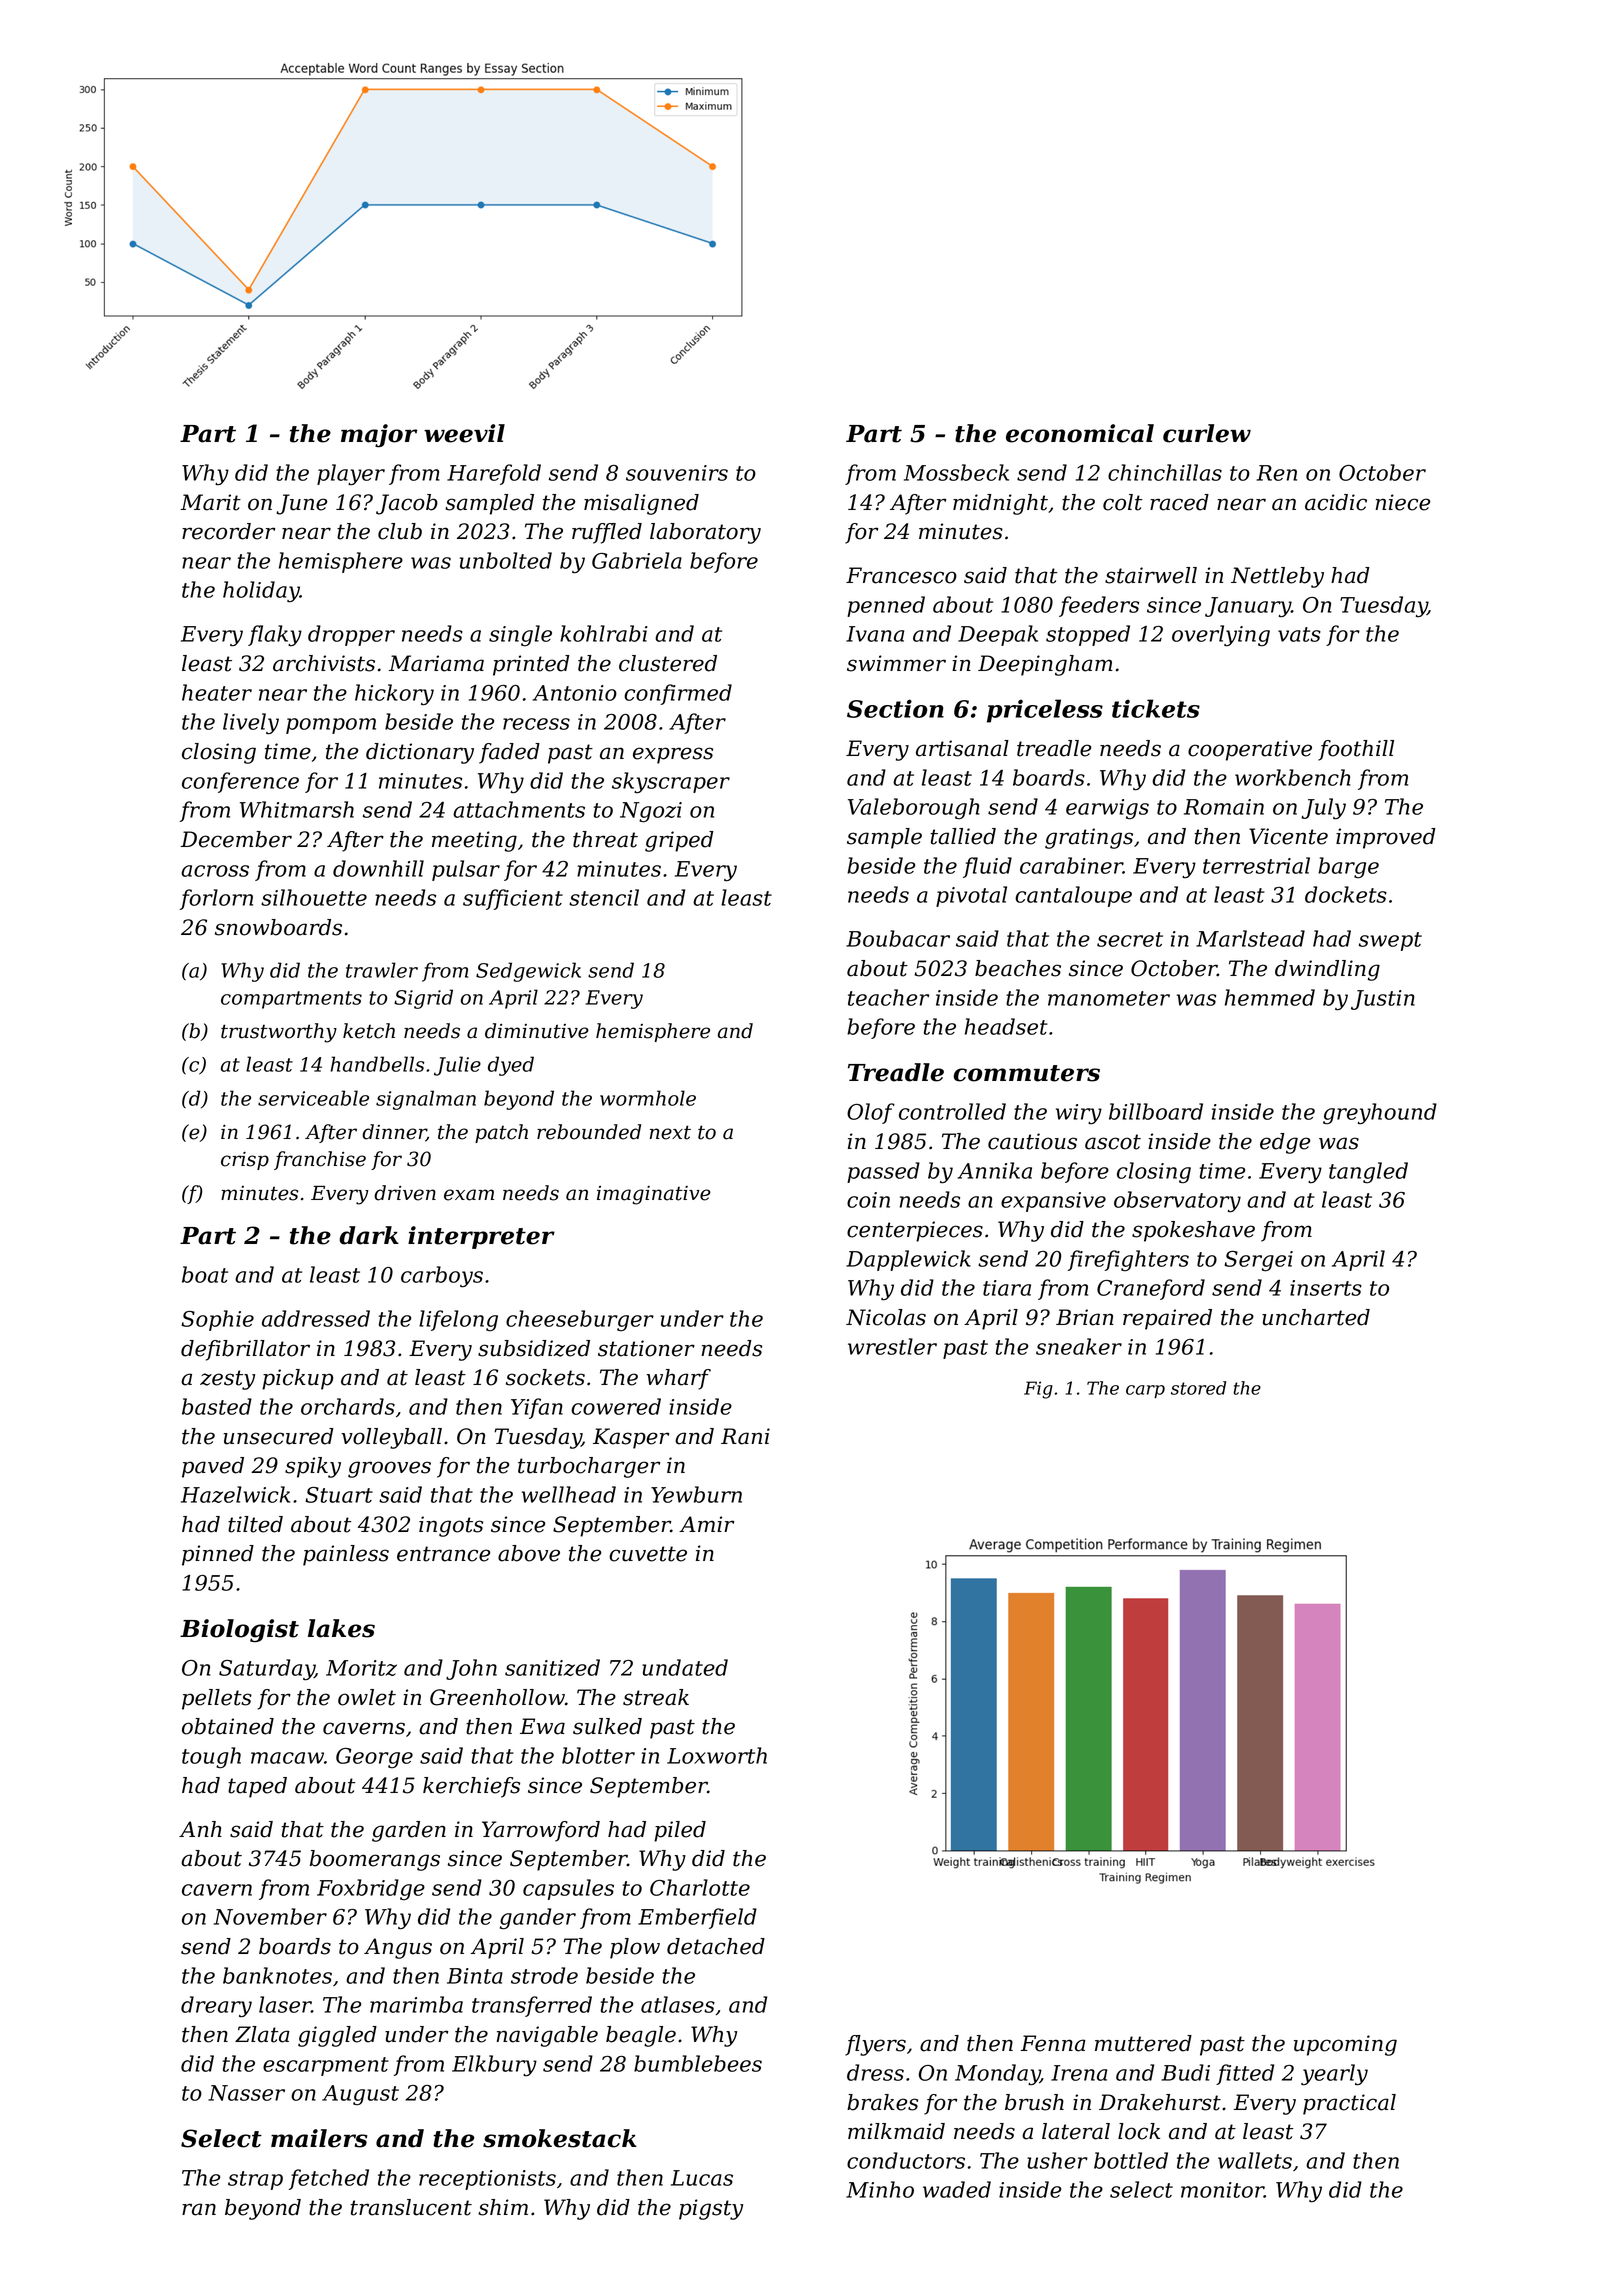 This screenshot has height=2292, width=1620. What do you see at coordinates (677, 473) in the screenshot?
I see `souvenirs` at bounding box center [677, 473].
